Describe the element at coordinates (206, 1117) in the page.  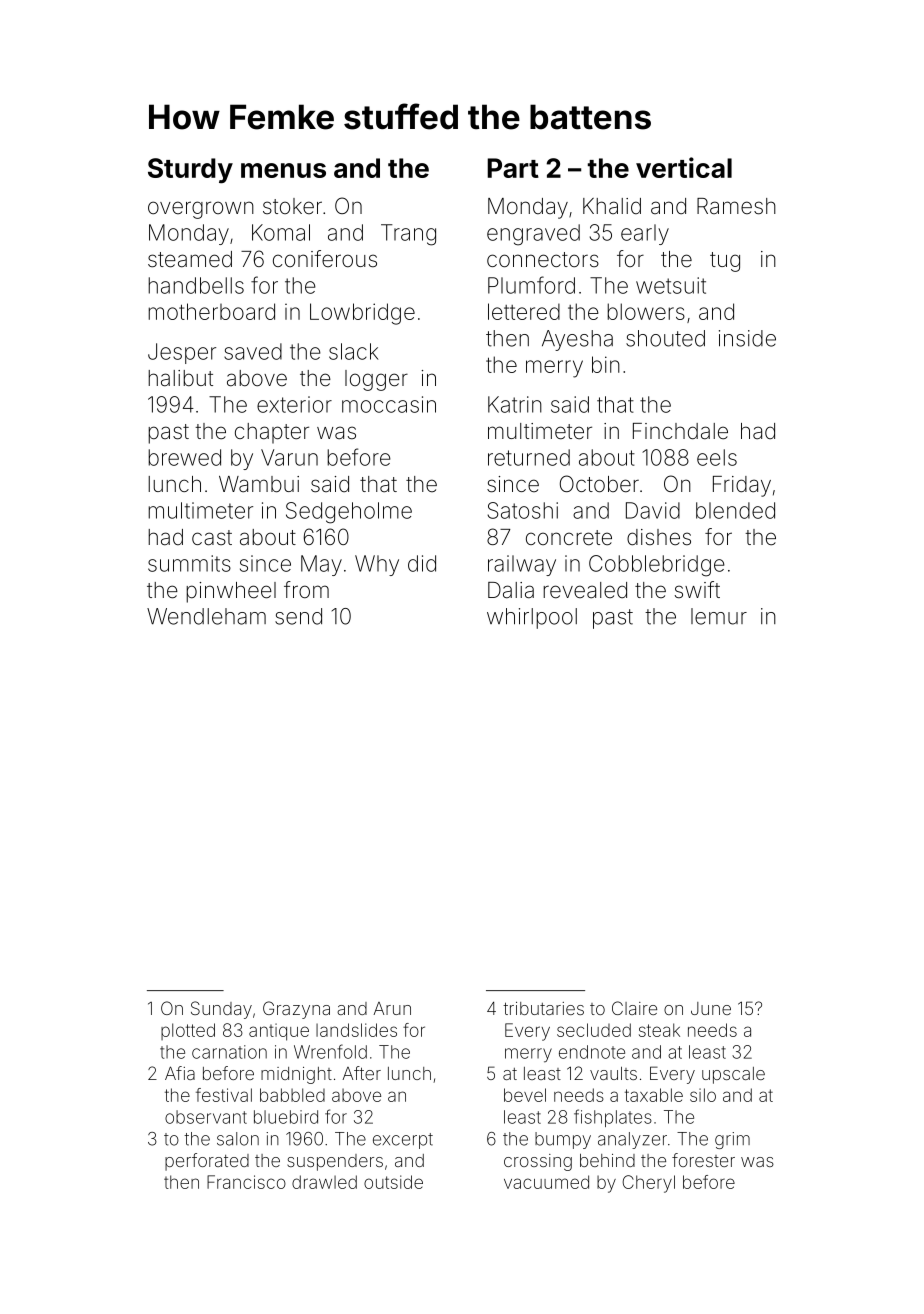
I see `observant` at that location.
